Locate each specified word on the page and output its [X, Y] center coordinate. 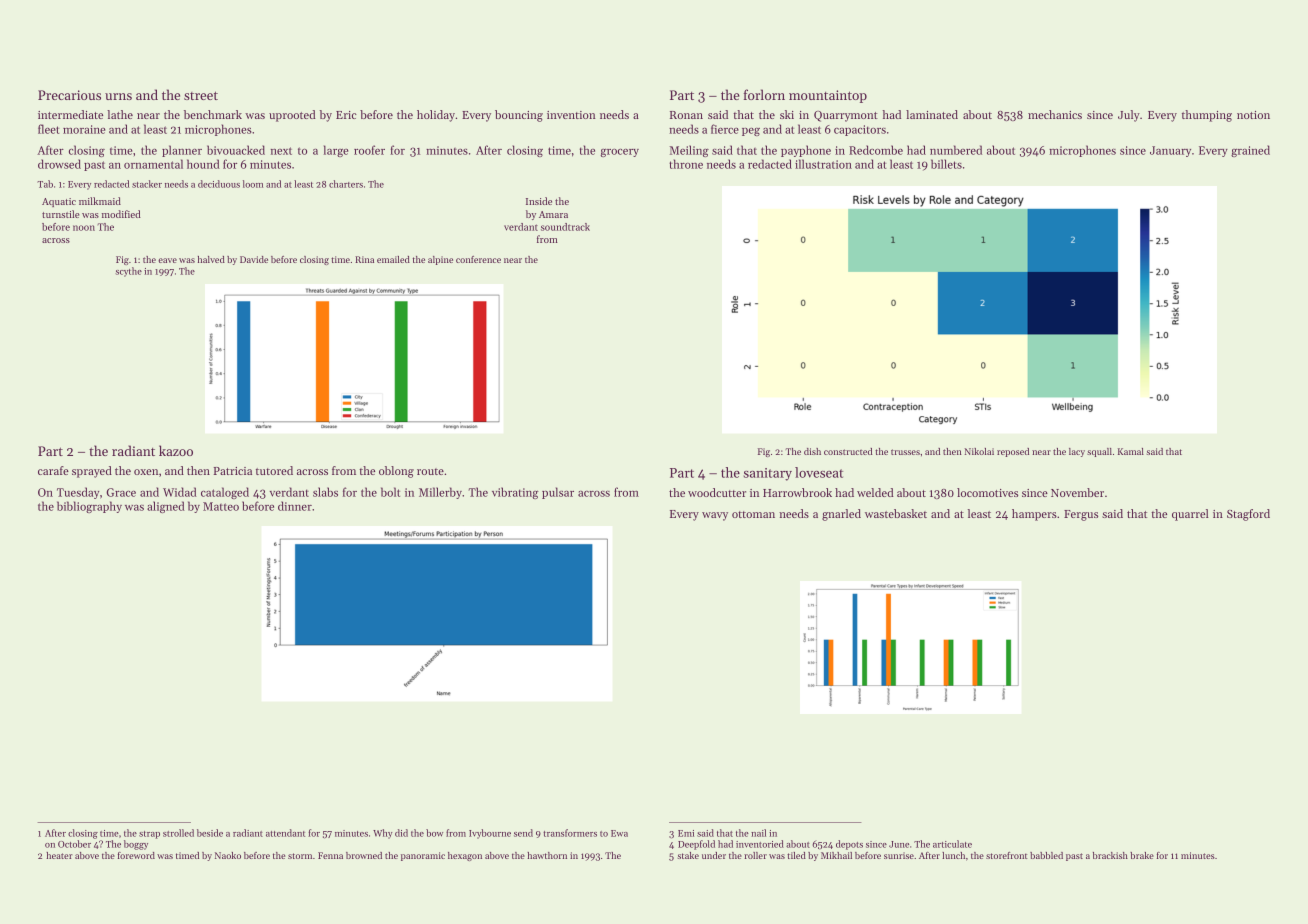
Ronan [686, 115]
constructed [848, 451]
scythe [128, 272]
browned [364, 855]
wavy [715, 516]
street [201, 95]
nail [758, 833]
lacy [1077, 452]
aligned [166, 507]
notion [1253, 115]
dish [812, 451]
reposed [1013, 452]
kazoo [176, 450]
